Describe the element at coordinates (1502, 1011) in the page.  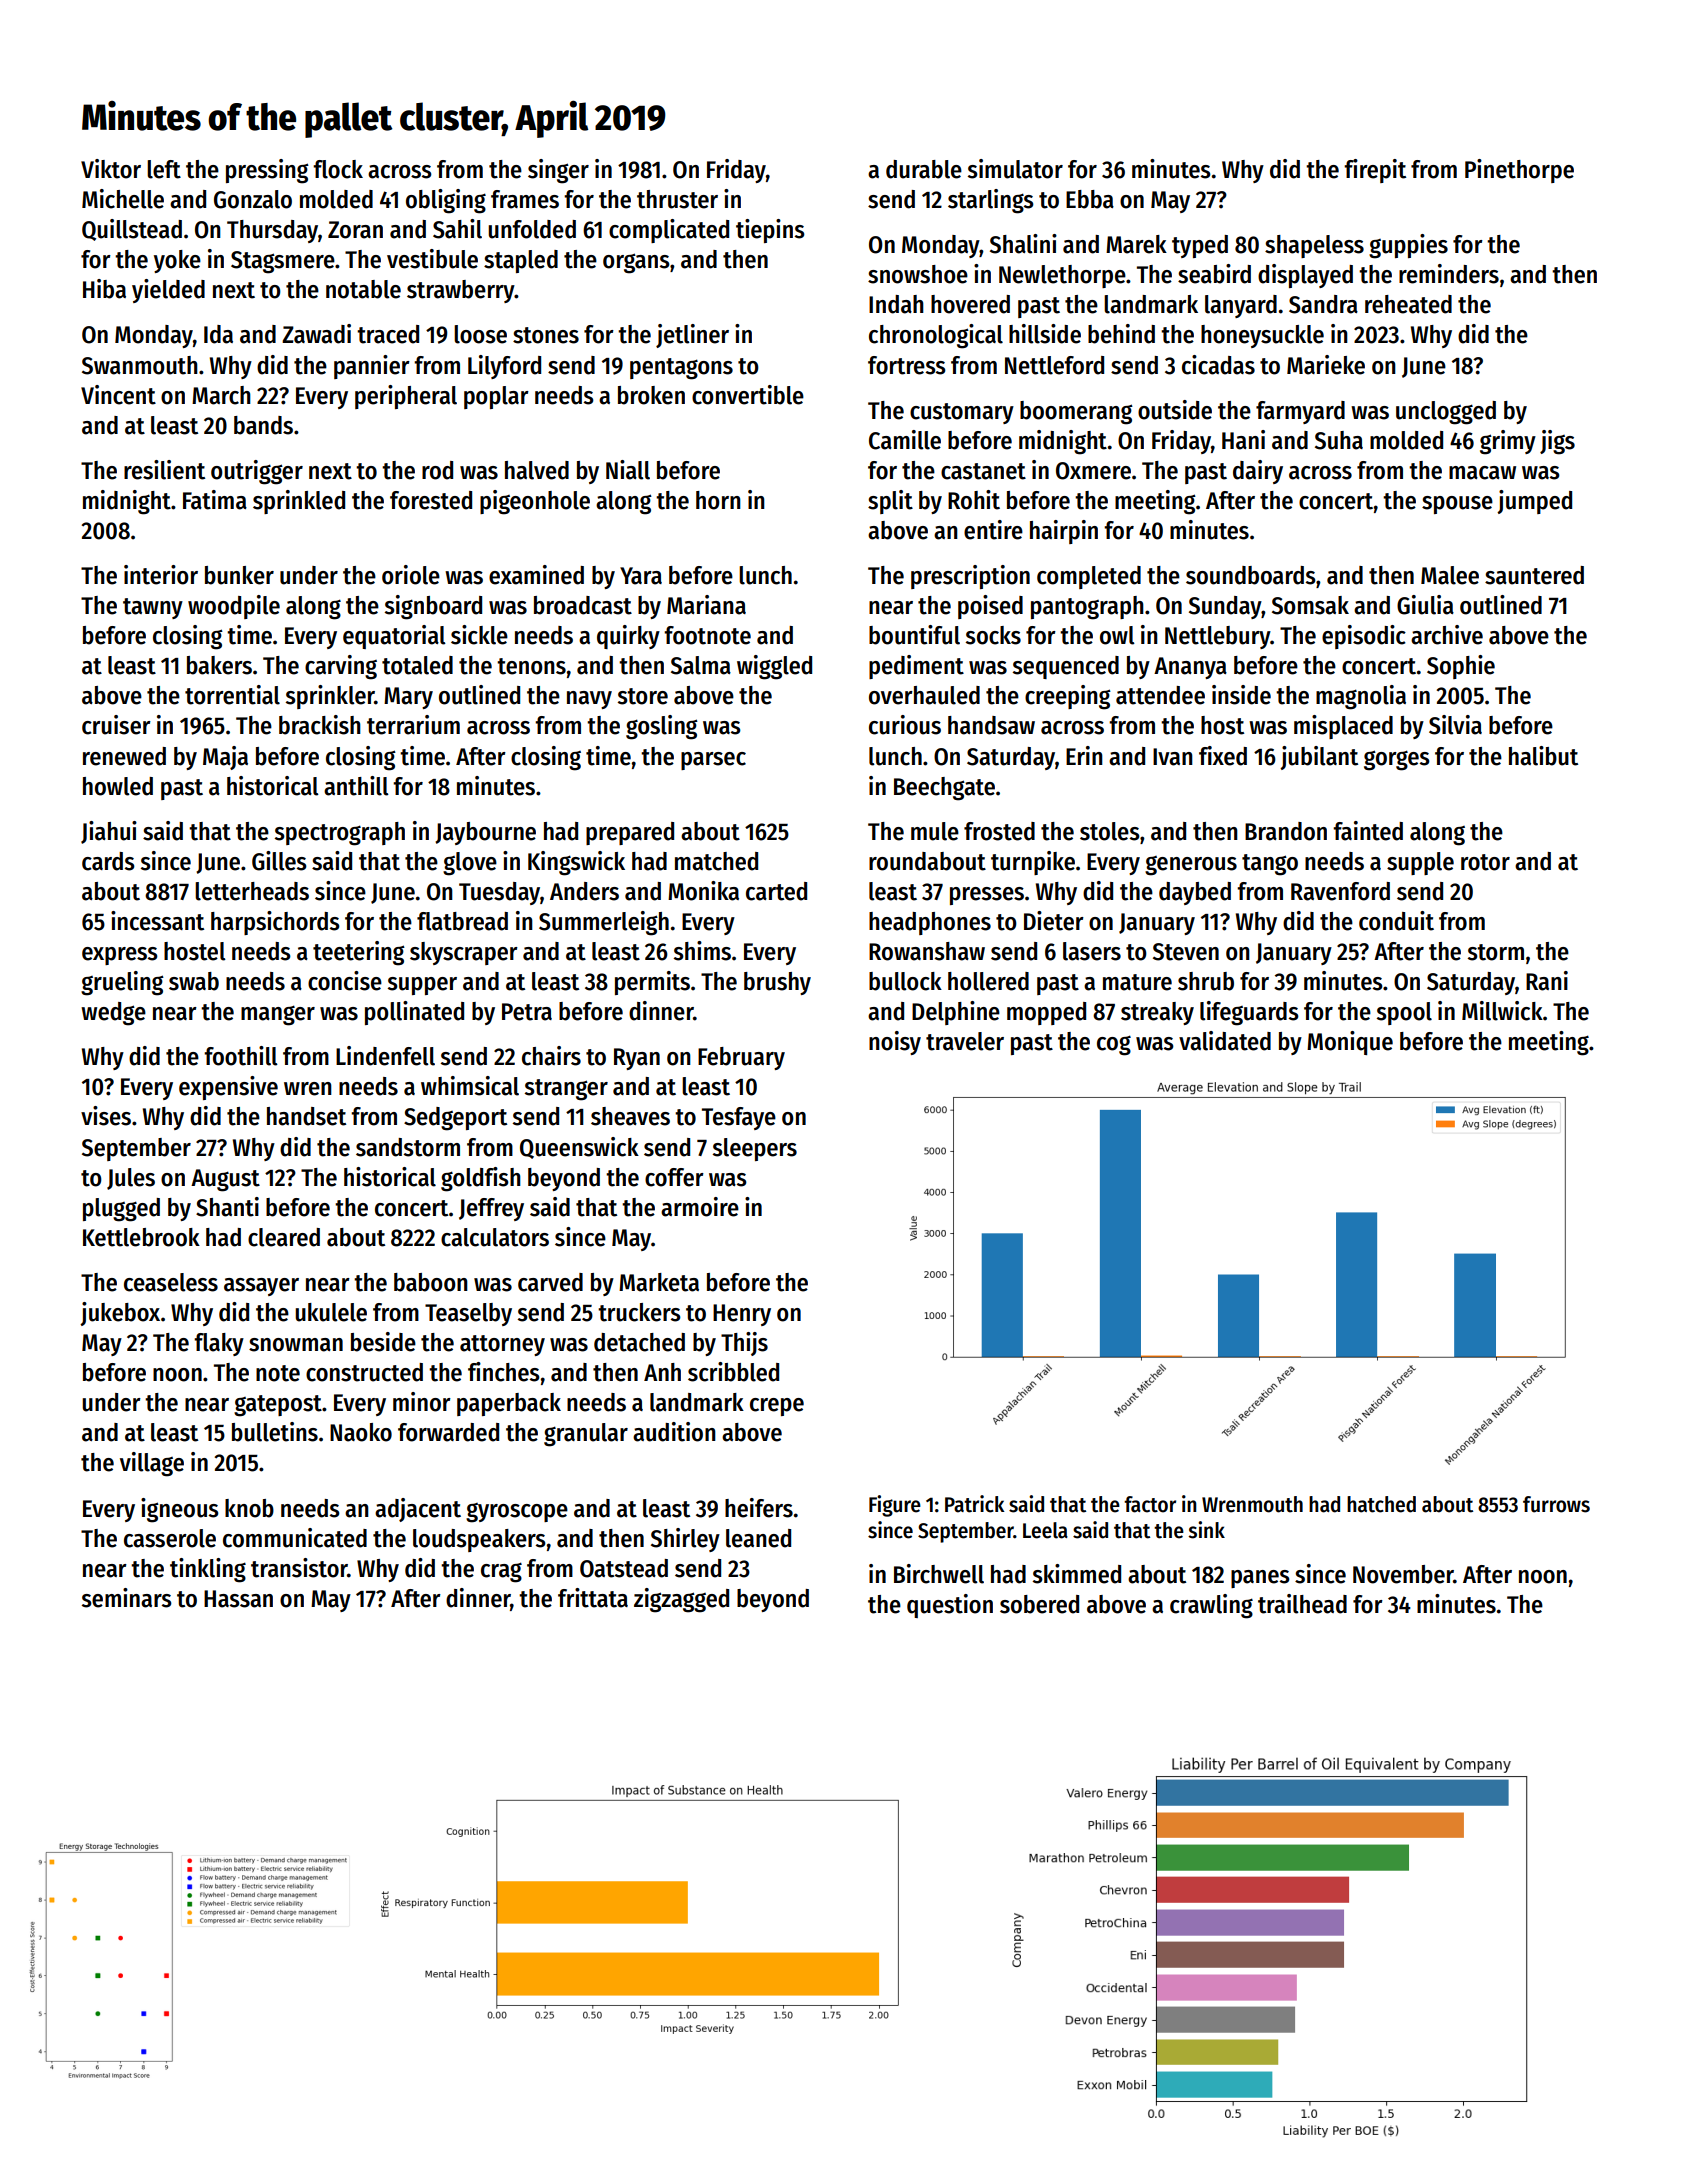
I see `Millwick` at that location.
